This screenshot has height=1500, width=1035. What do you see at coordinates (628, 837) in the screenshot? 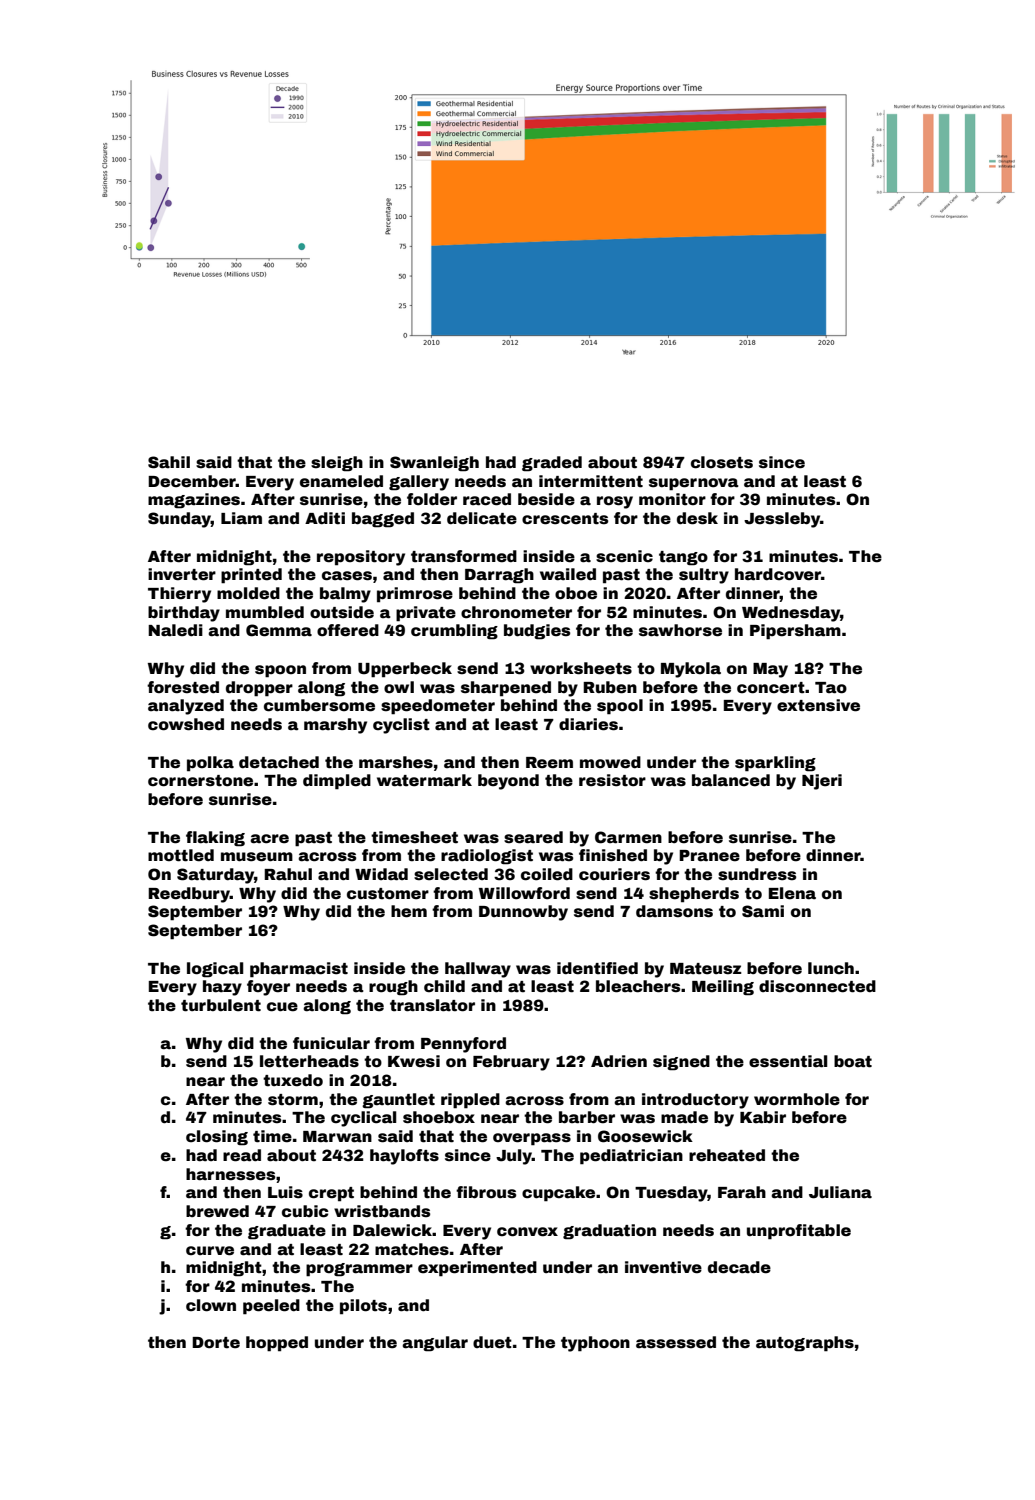
I see `Carmen` at bounding box center [628, 837].
